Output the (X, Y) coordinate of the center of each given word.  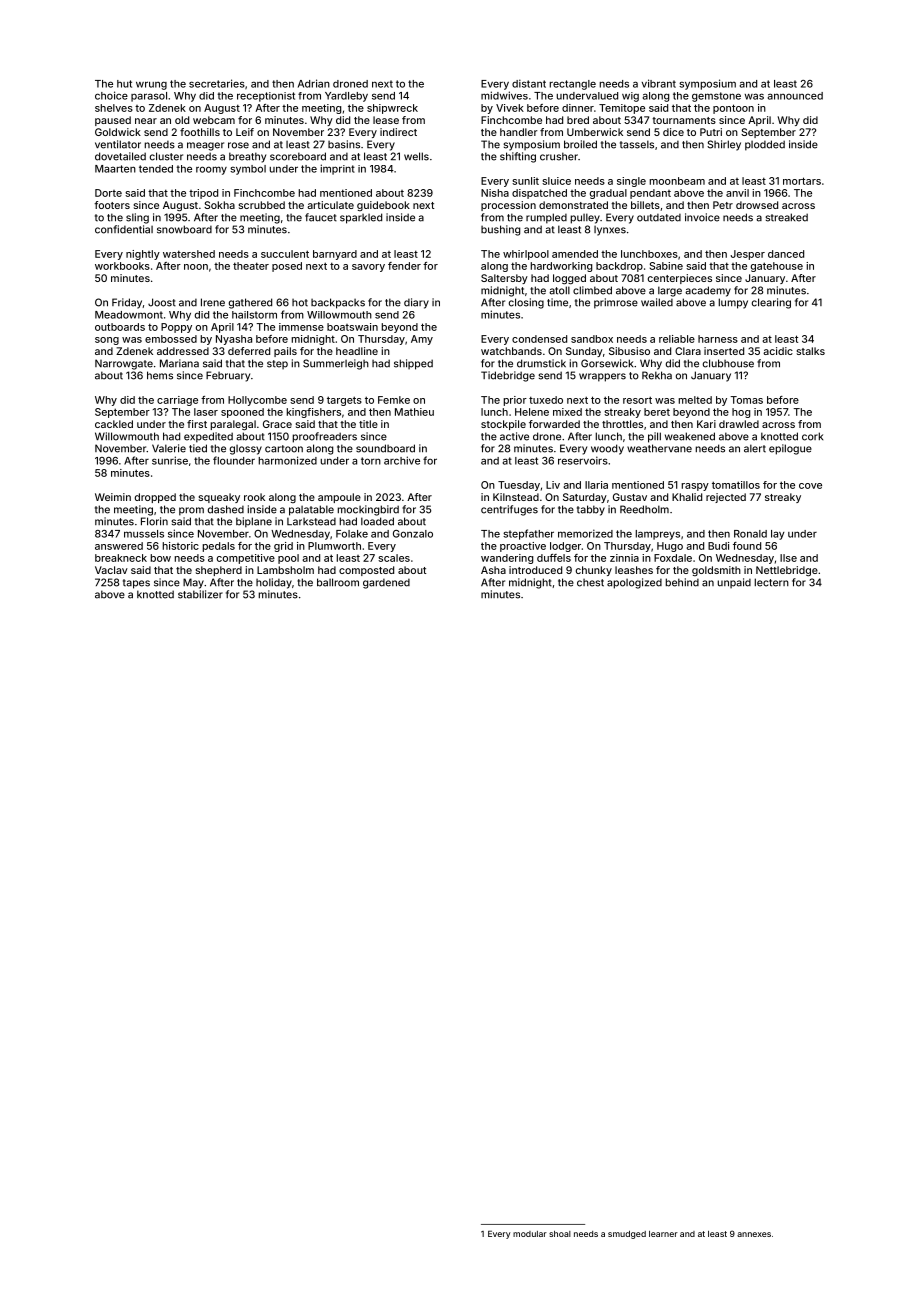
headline (357, 351)
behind (682, 582)
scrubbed (262, 205)
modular (530, 1234)
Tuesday (519, 486)
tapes (136, 584)
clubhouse (728, 363)
